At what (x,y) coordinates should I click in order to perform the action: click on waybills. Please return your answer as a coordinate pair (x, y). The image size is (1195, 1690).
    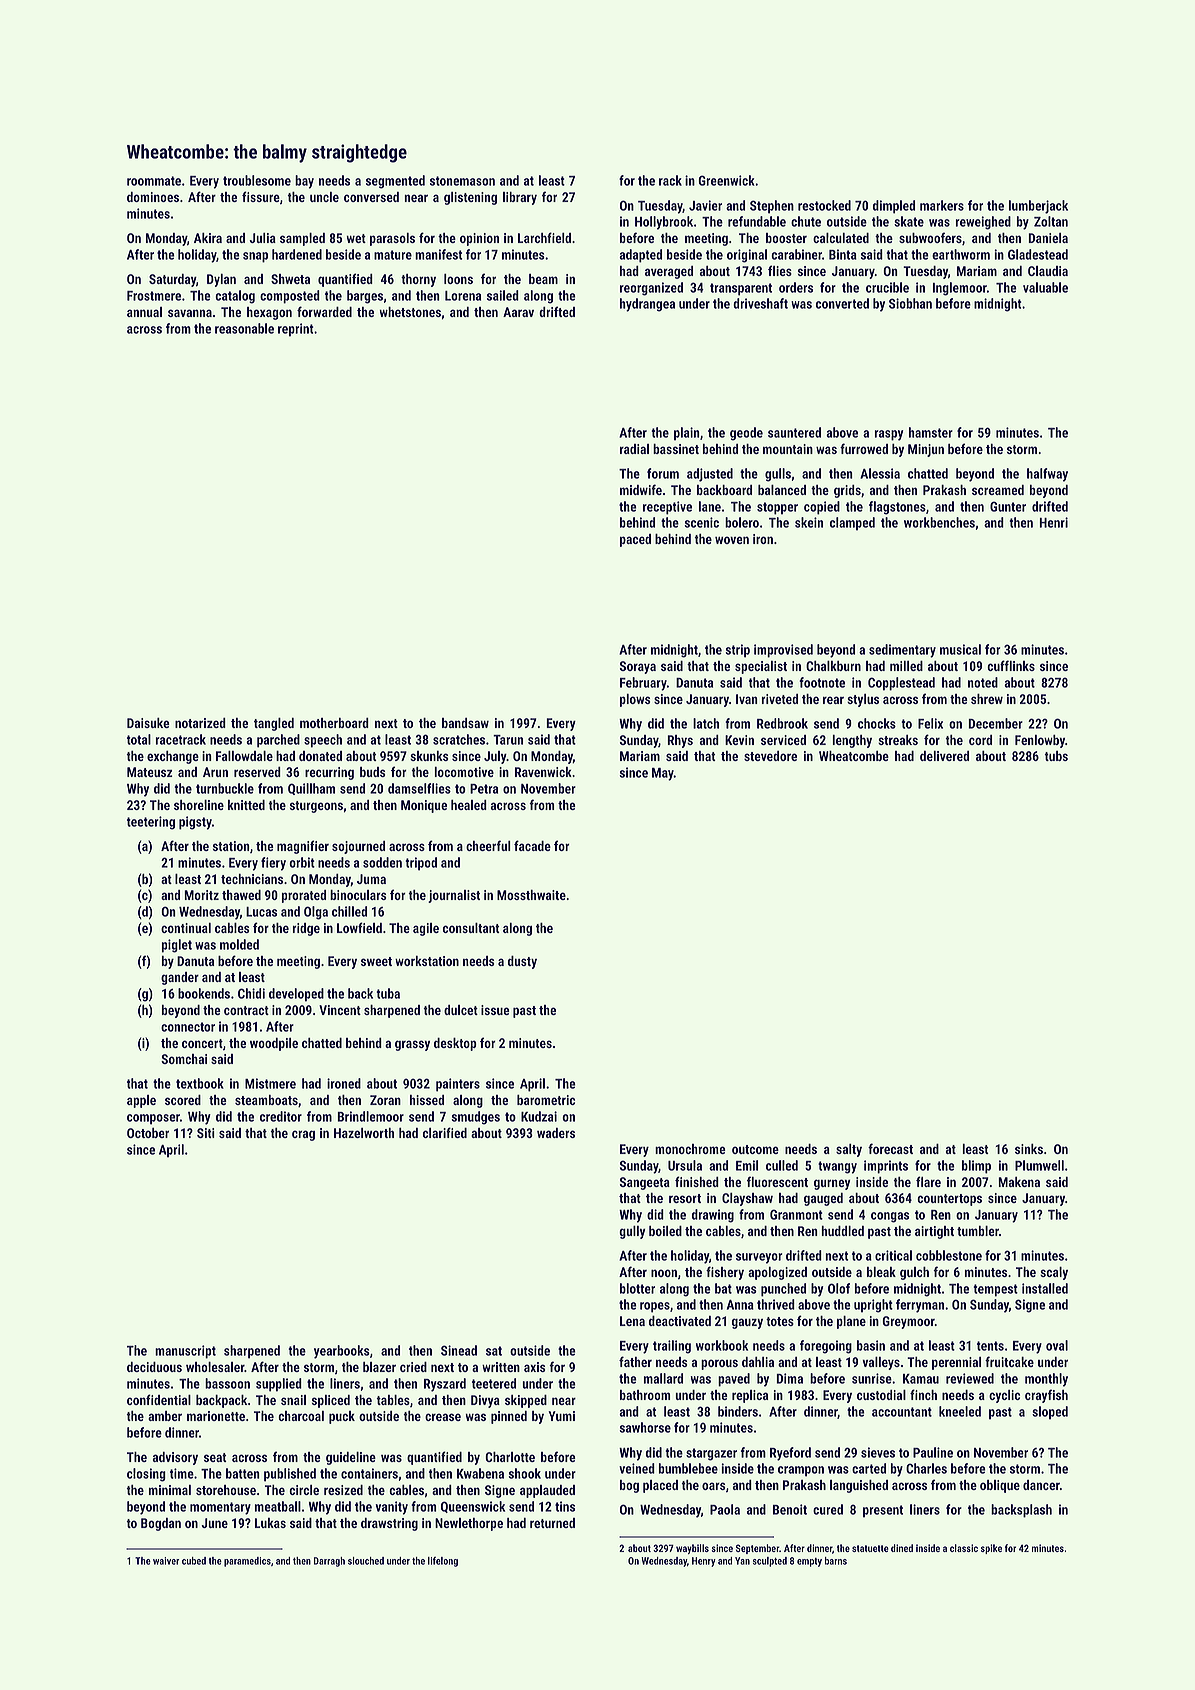
    Looking at the image, I should click on (692, 1549).
